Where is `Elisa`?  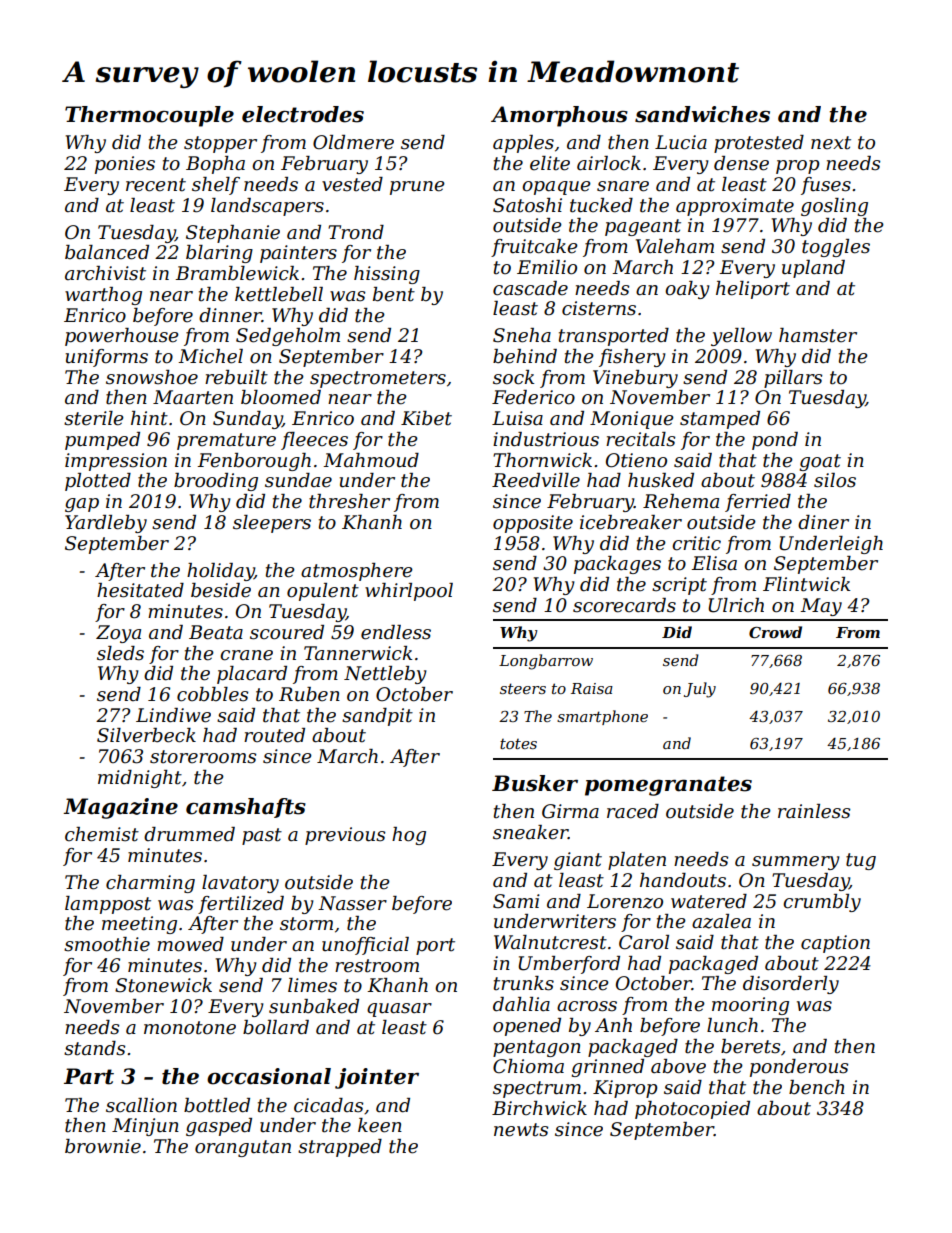
Elisa is located at coordinates (714, 563).
